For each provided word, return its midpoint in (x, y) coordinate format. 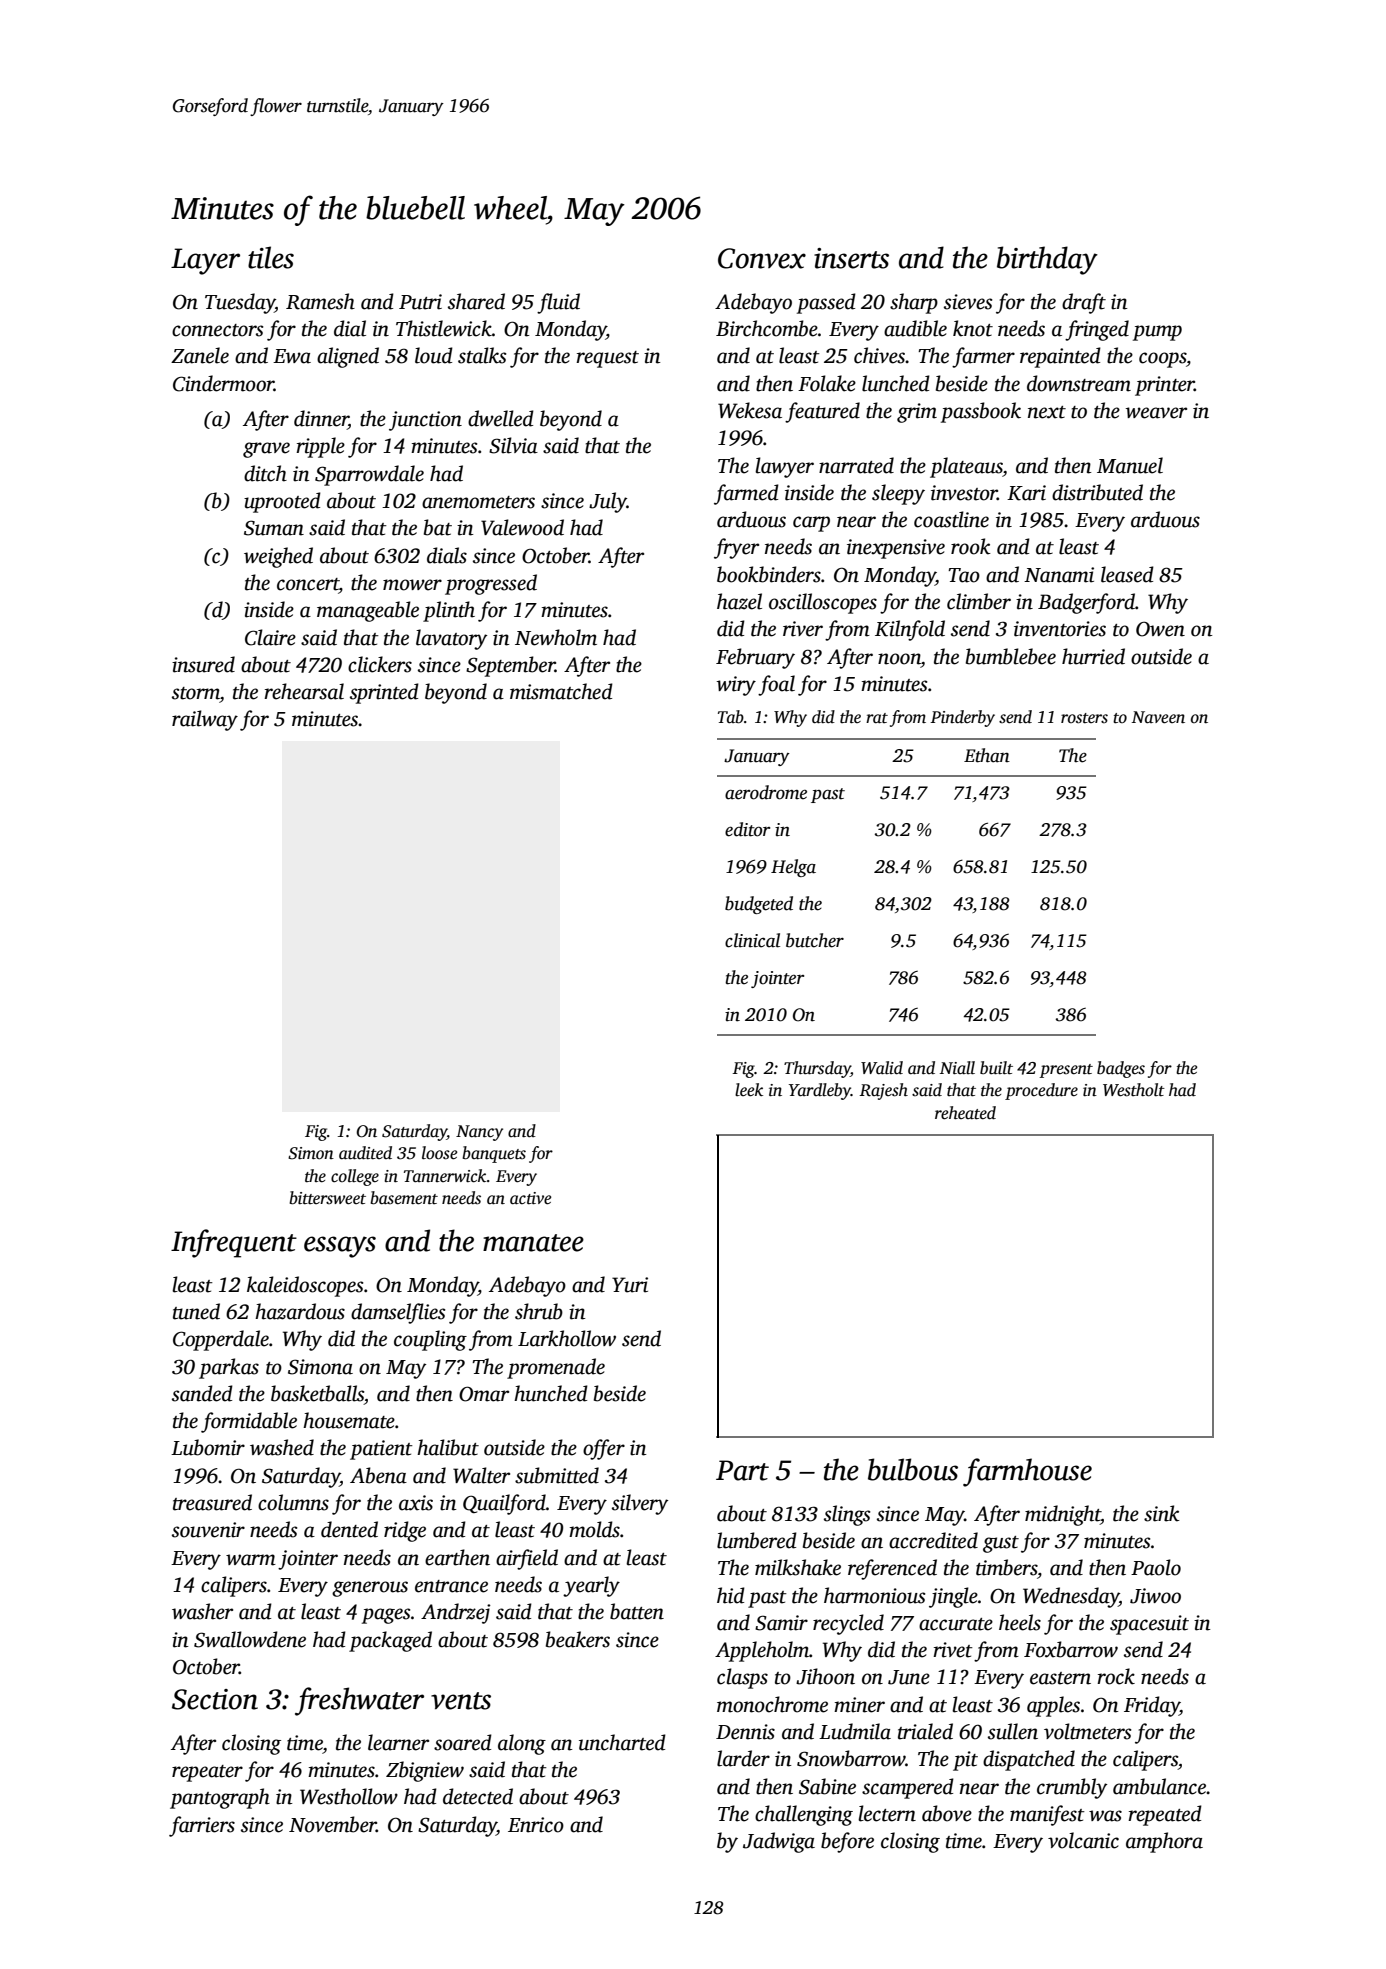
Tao (964, 575)
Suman (274, 528)
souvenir (208, 1530)
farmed (746, 494)
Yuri (630, 1285)
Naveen (1158, 717)
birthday (1047, 260)
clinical (752, 940)
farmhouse (1027, 1472)
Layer (205, 261)
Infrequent (234, 1243)
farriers (202, 1826)
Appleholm (762, 1651)
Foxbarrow (1071, 1649)
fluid (558, 303)
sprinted (384, 693)
